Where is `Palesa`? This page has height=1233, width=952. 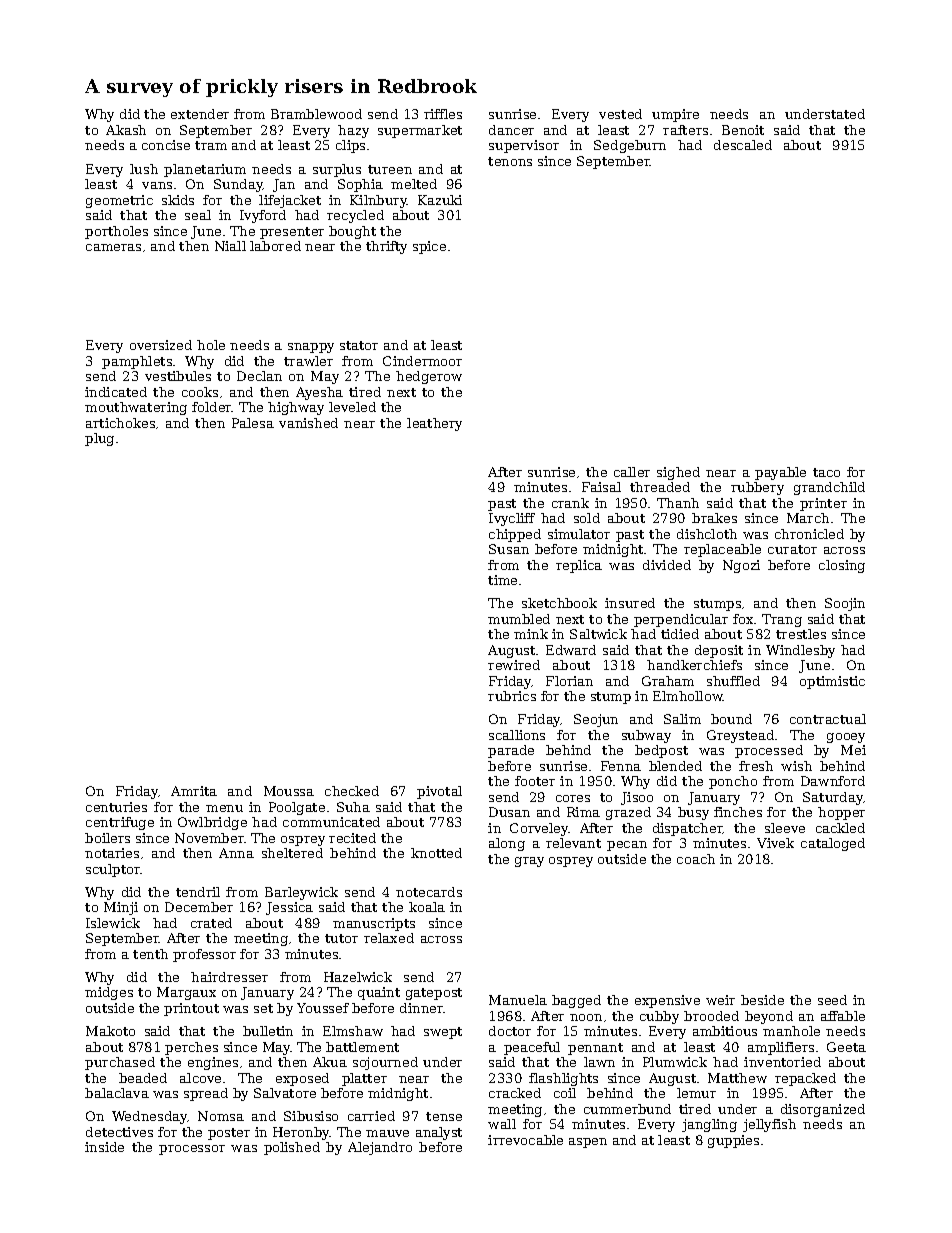
Palesa is located at coordinates (253, 423).
